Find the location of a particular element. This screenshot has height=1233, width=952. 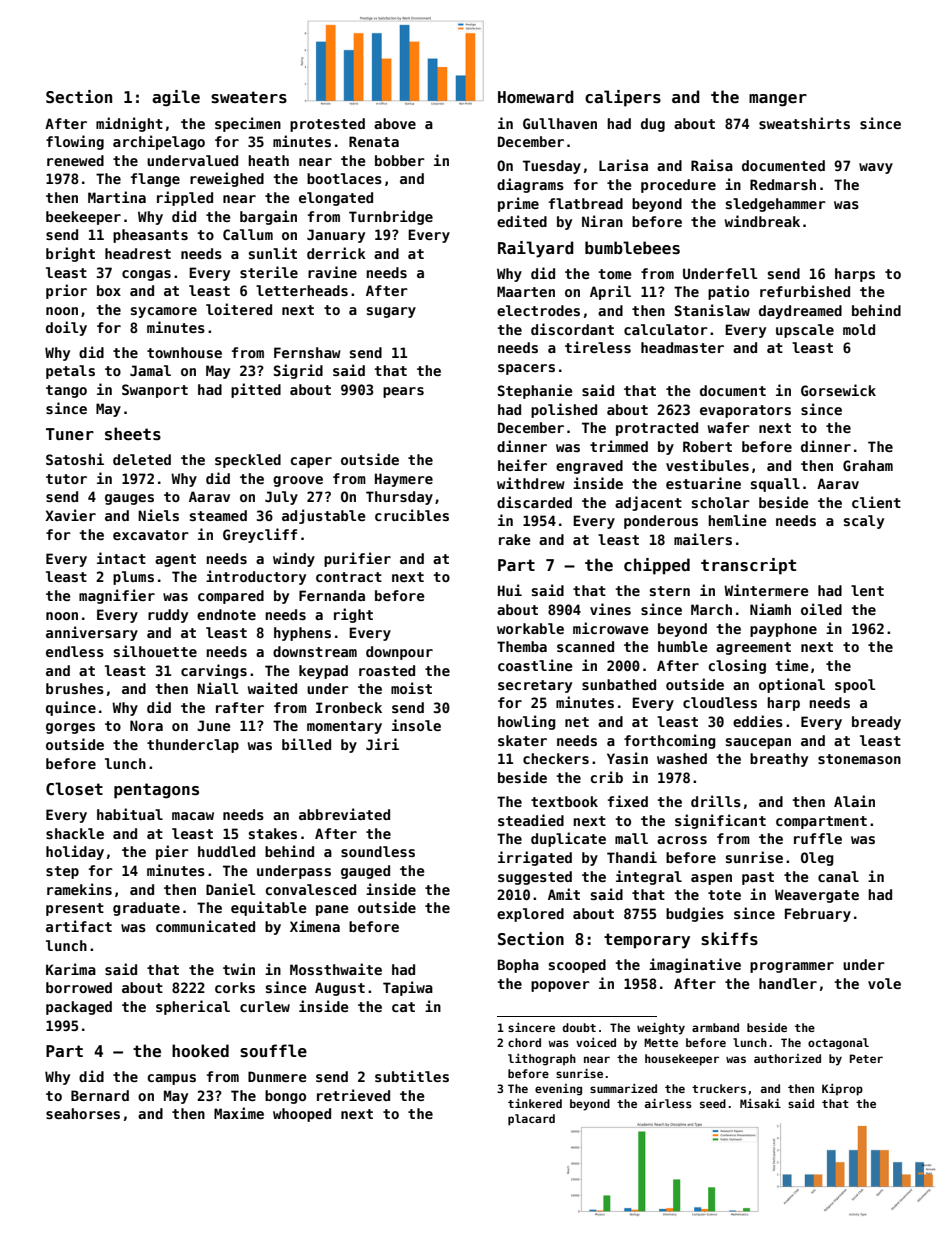

beekeeper is located at coordinates (83, 218).
